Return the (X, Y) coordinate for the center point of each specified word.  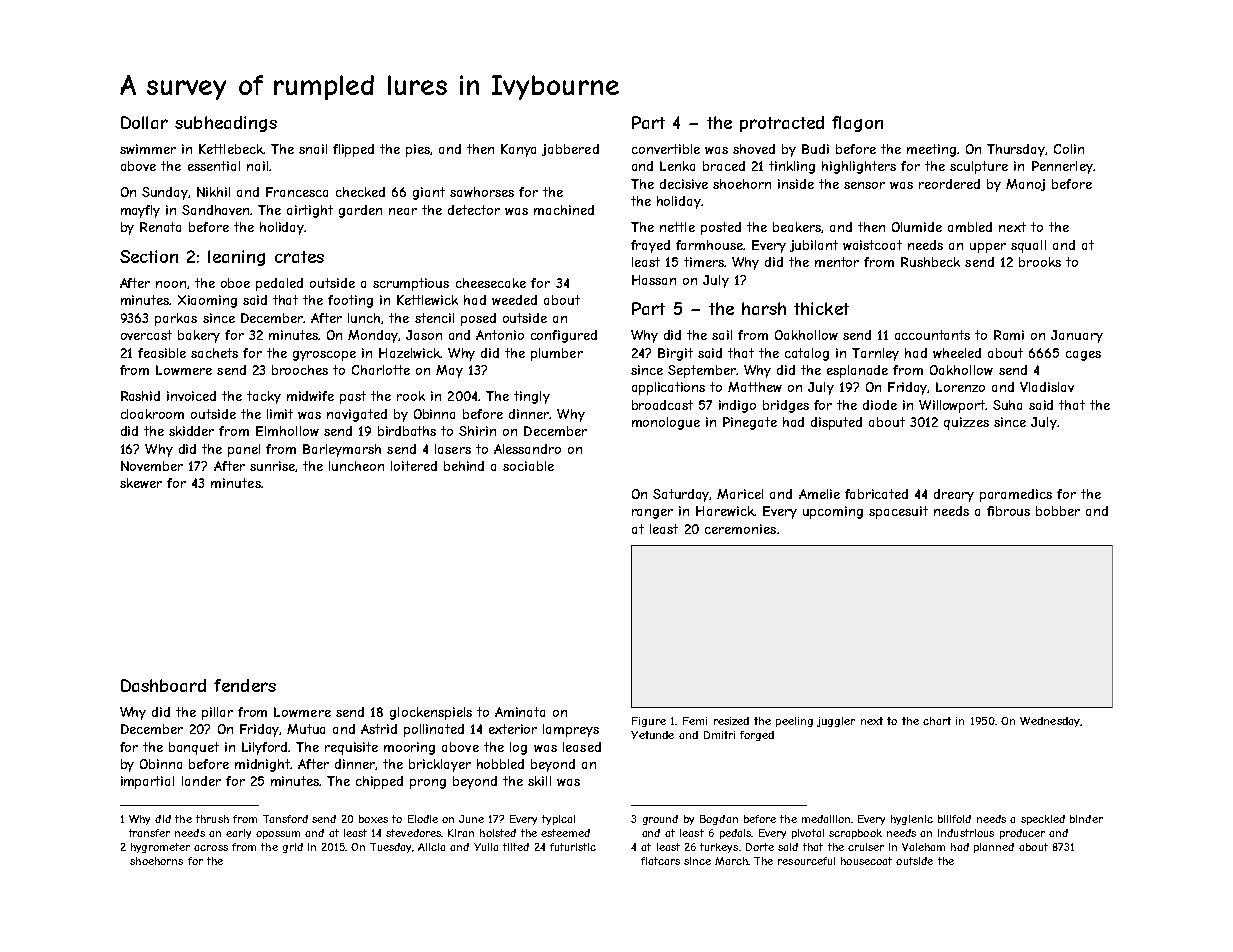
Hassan (654, 280)
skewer (141, 483)
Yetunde (652, 735)
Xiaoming (207, 301)
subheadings (226, 124)
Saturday (681, 495)
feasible (162, 353)
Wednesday (1050, 722)
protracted (782, 124)
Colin (1069, 149)
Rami (1009, 335)
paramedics (1016, 495)
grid (293, 848)
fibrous (1008, 511)
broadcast (662, 405)
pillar (217, 713)
